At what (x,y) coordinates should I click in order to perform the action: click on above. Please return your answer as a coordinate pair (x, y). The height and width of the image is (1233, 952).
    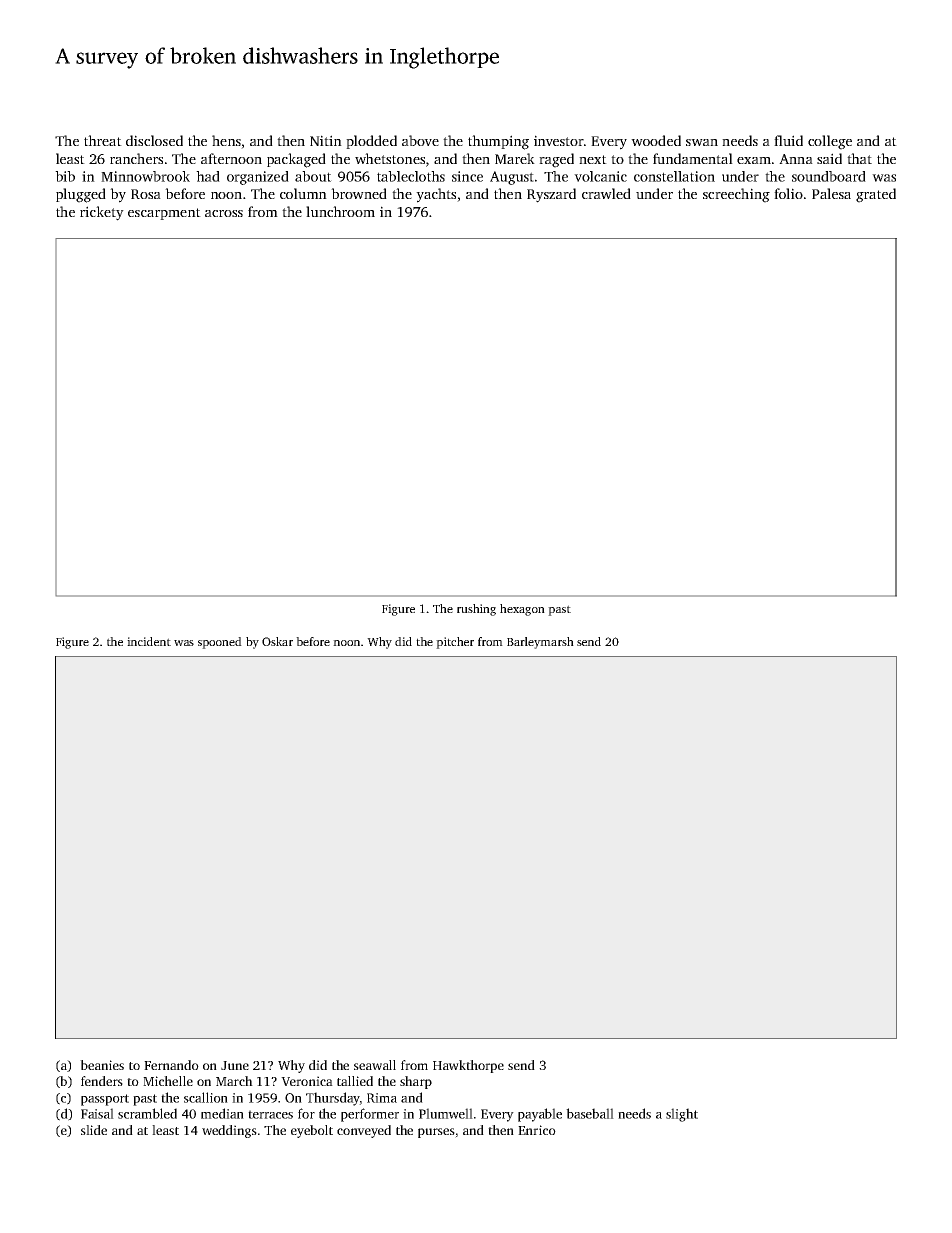
    Looking at the image, I should click on (420, 140).
